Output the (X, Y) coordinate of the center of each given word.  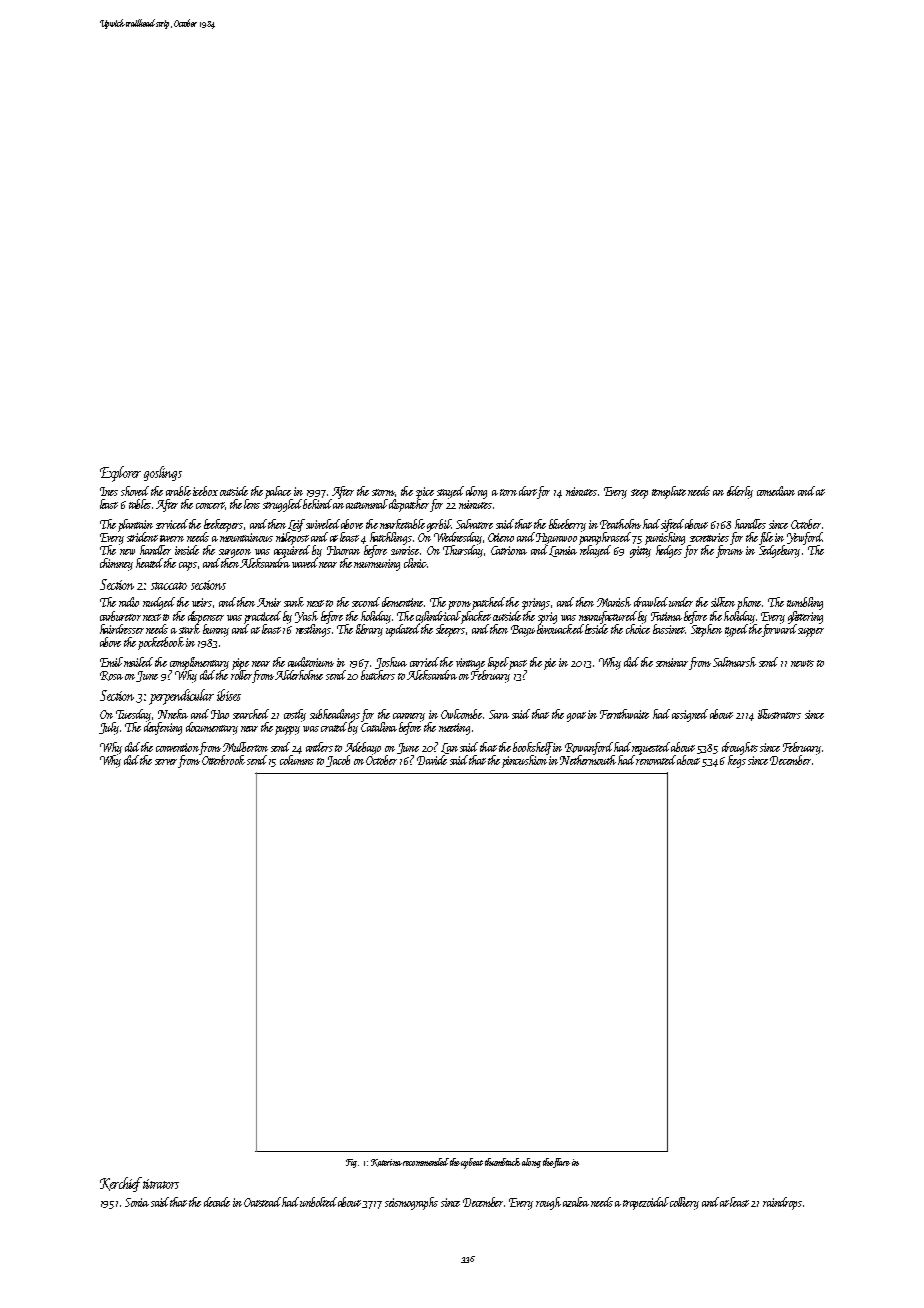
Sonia (137, 1202)
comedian (776, 491)
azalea (576, 1202)
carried (424, 662)
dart (528, 491)
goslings (163, 473)
